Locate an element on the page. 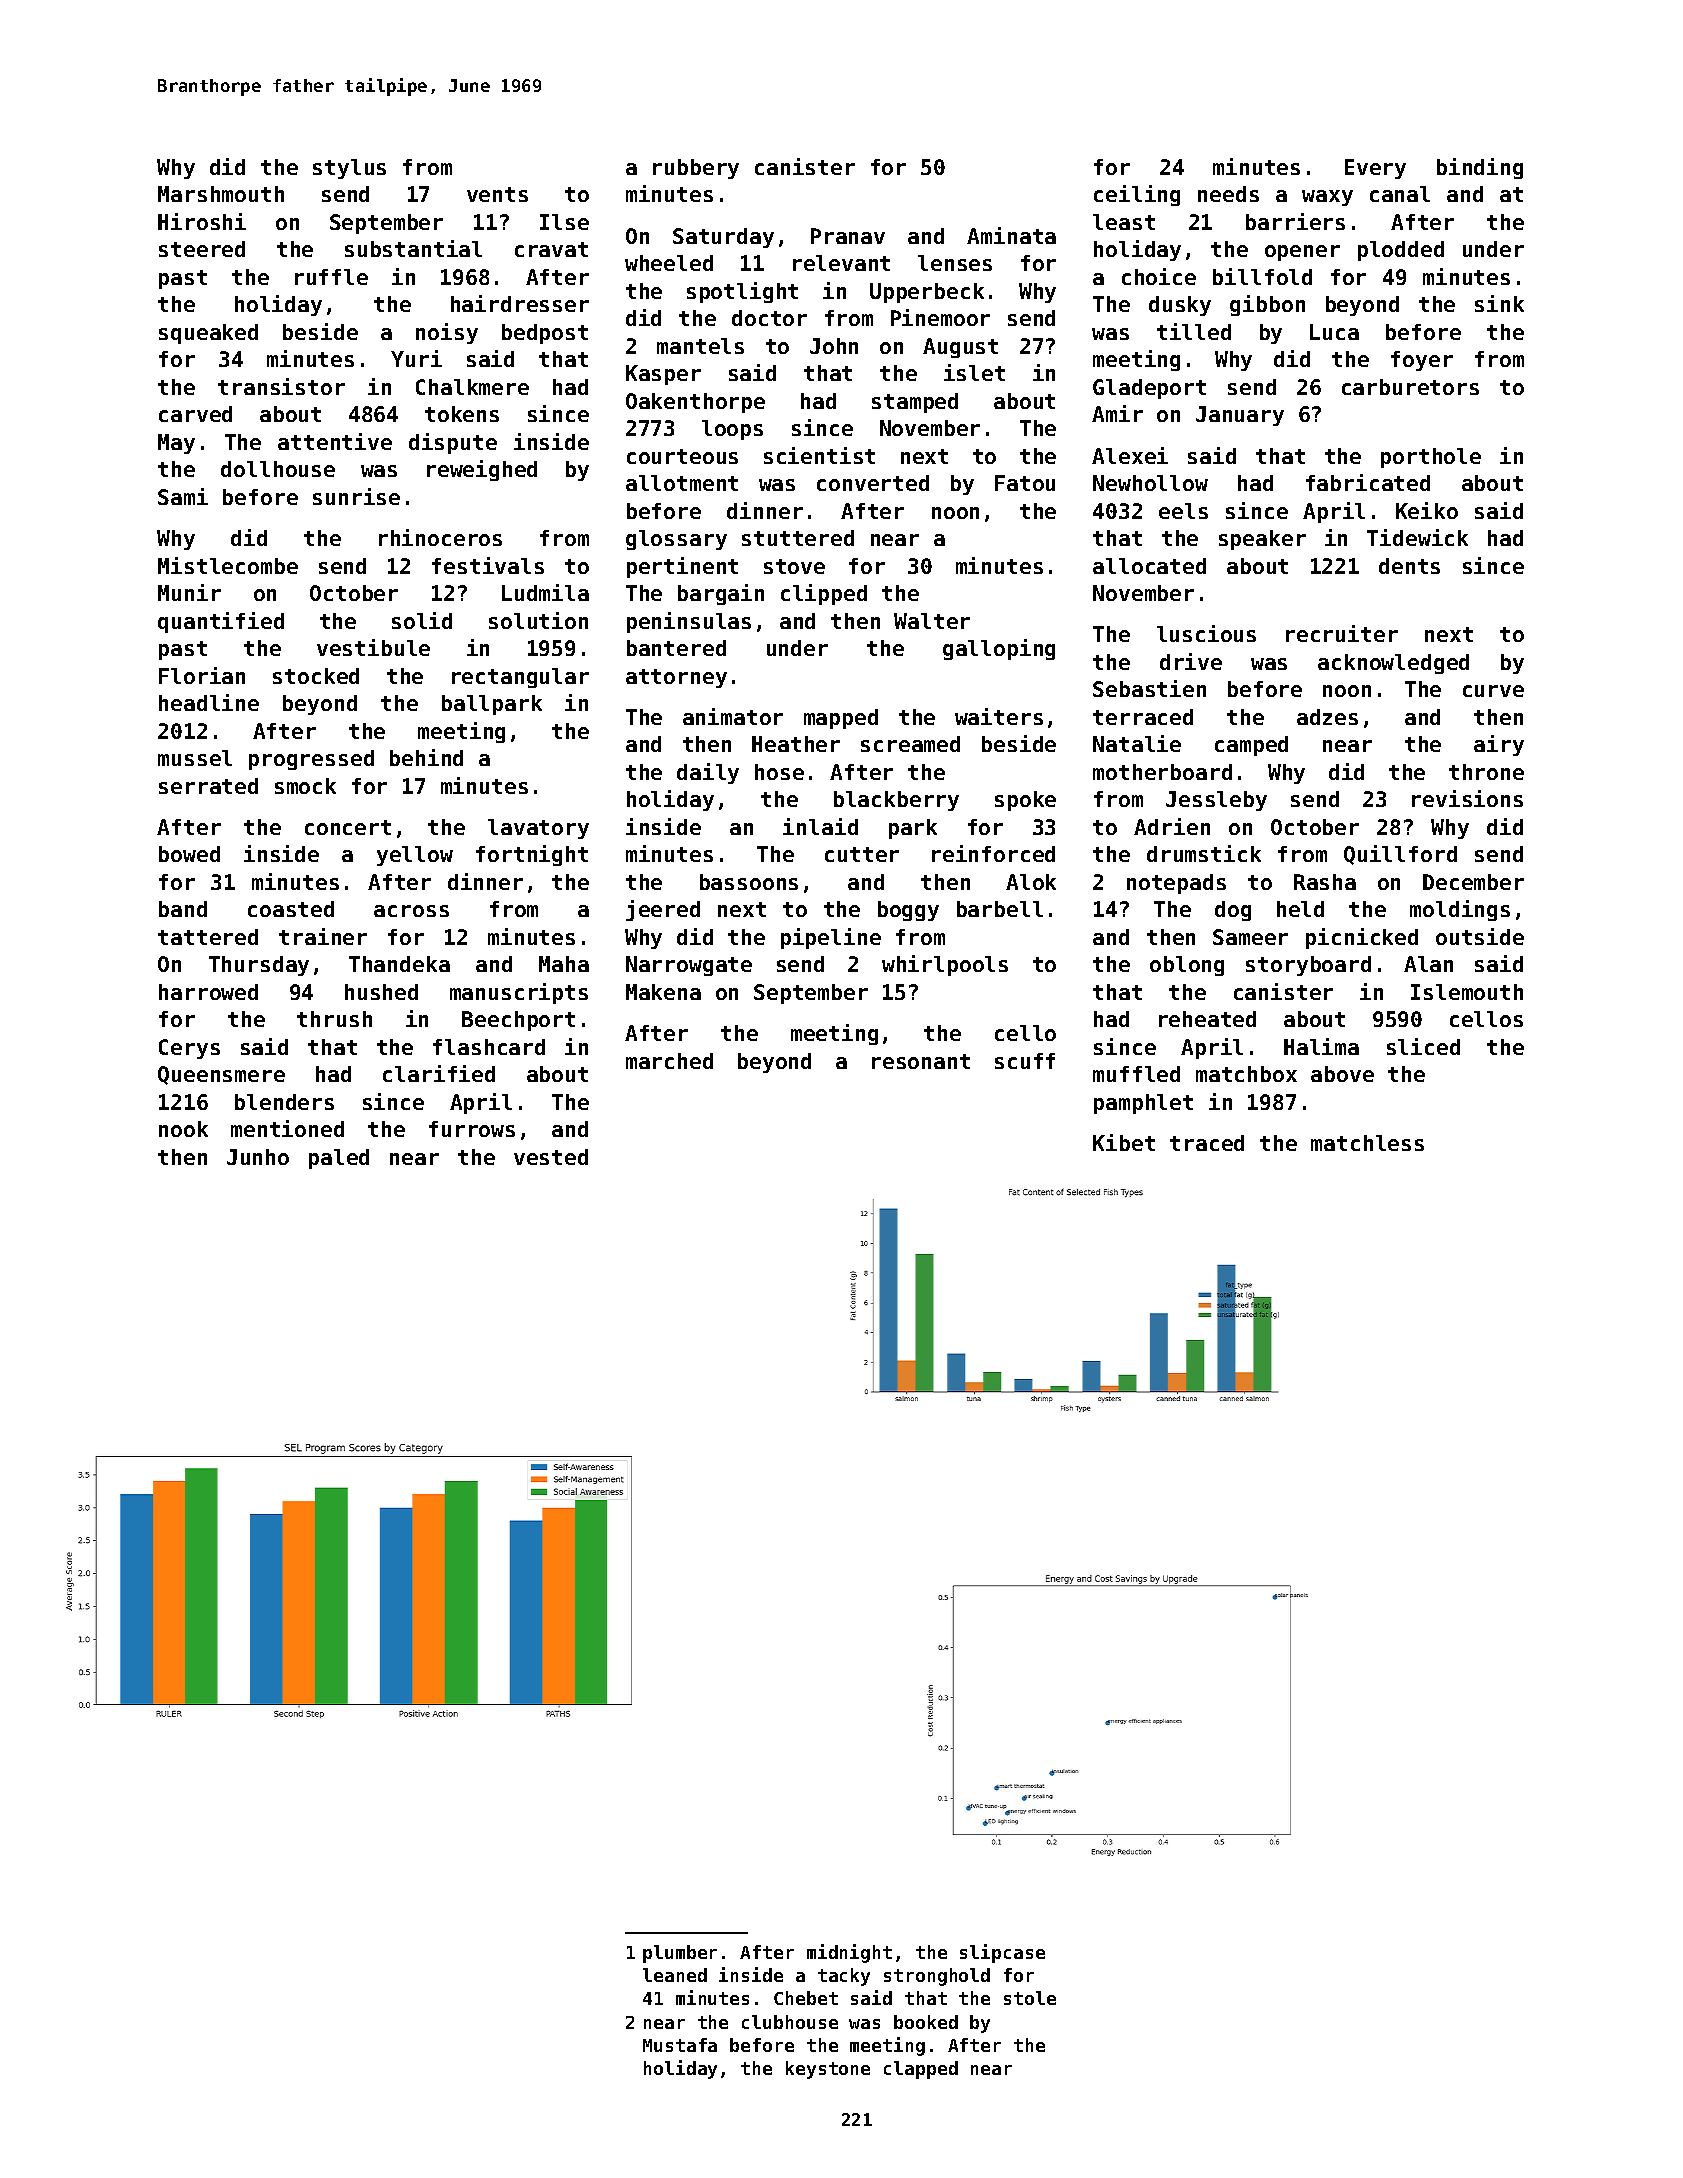  steered is located at coordinates (202, 249).
